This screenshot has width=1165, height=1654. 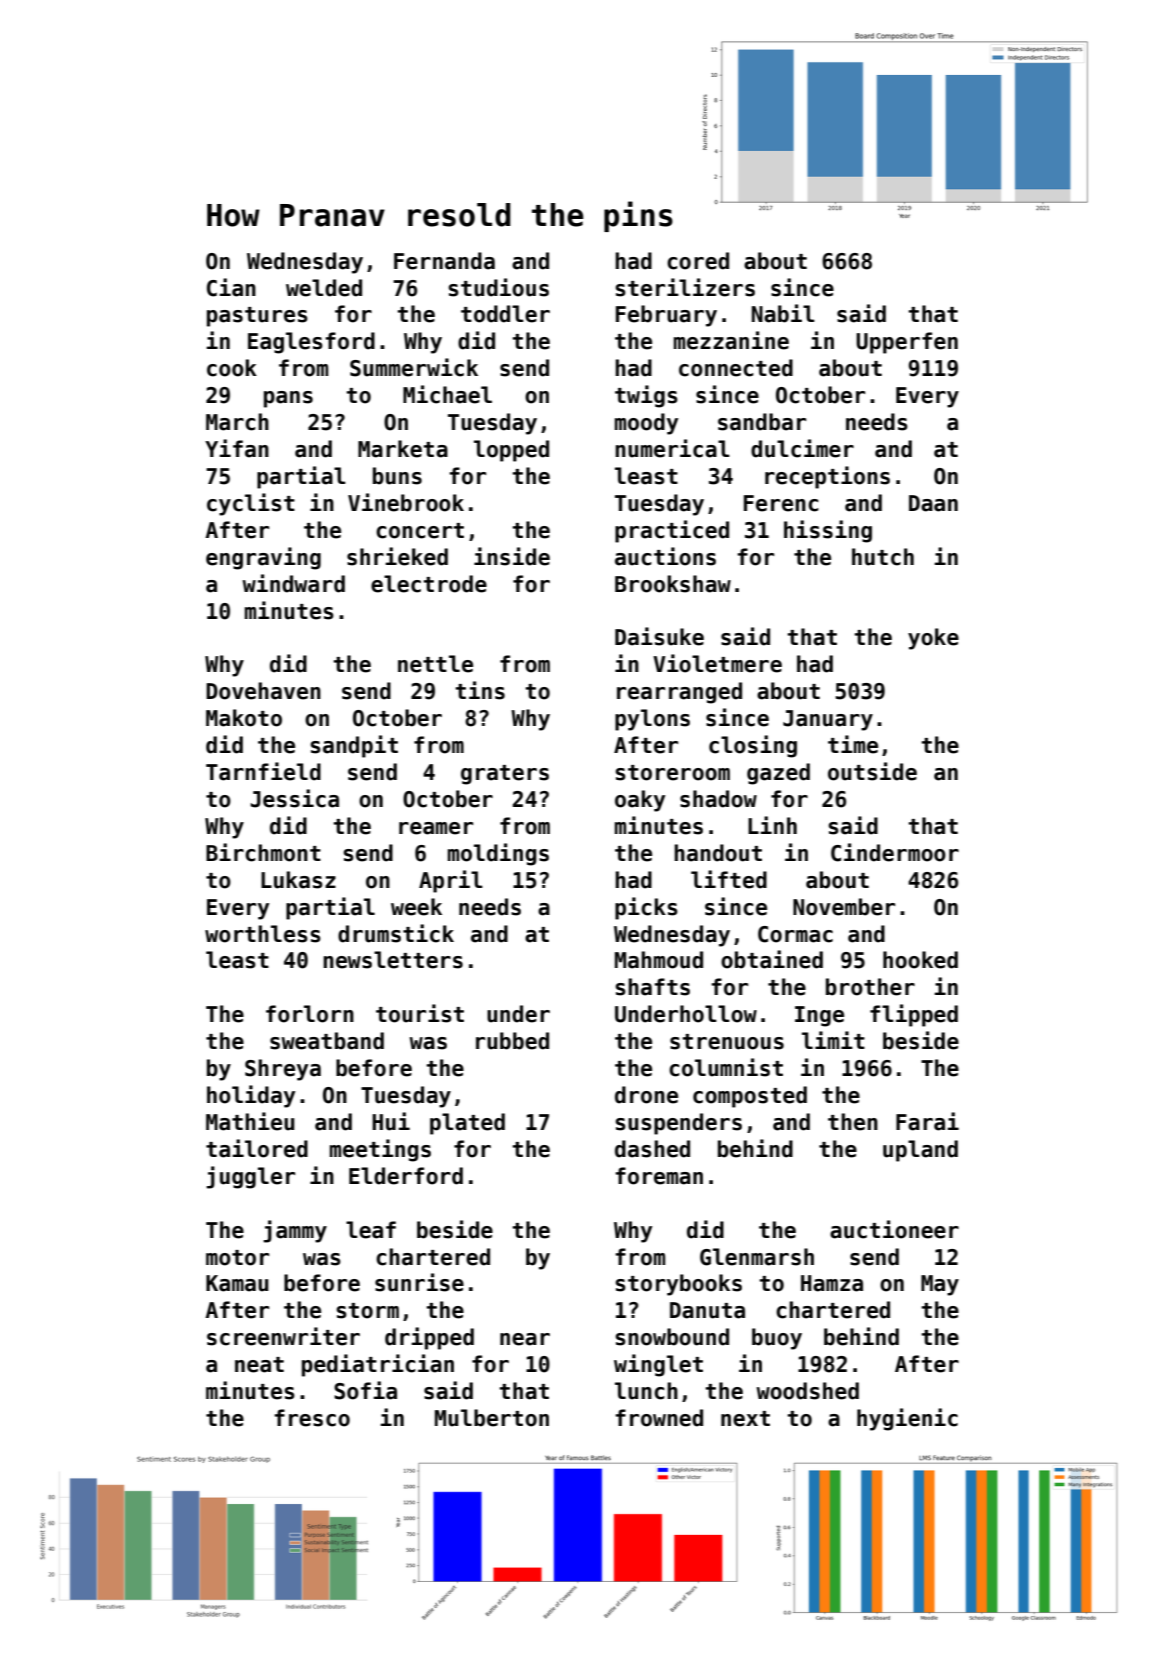 What do you see at coordinates (311, 343) in the screenshot?
I see `Eaglesford` at bounding box center [311, 343].
